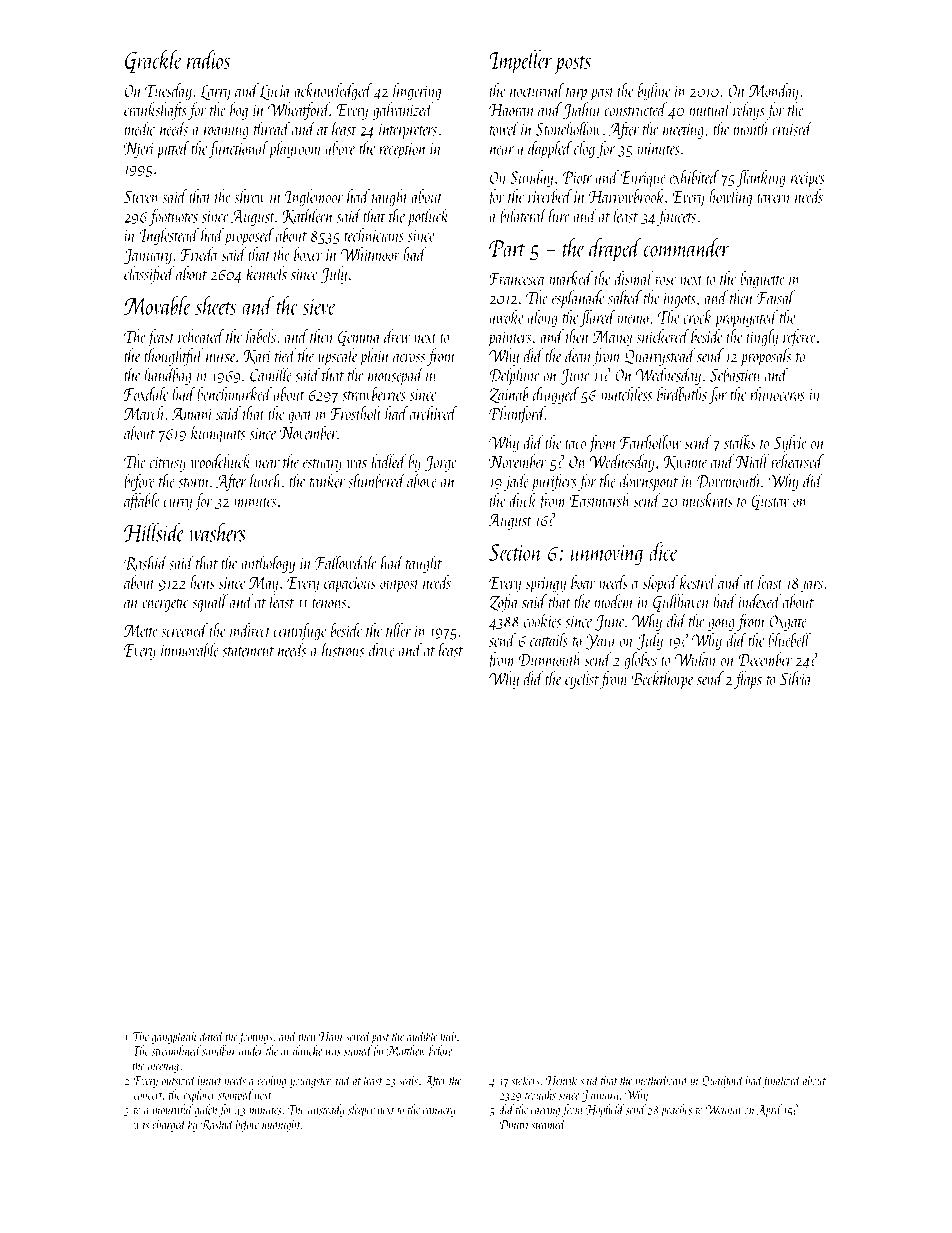 This page has width=952, height=1233. I want to click on rhinoceros, so click(777, 394).
